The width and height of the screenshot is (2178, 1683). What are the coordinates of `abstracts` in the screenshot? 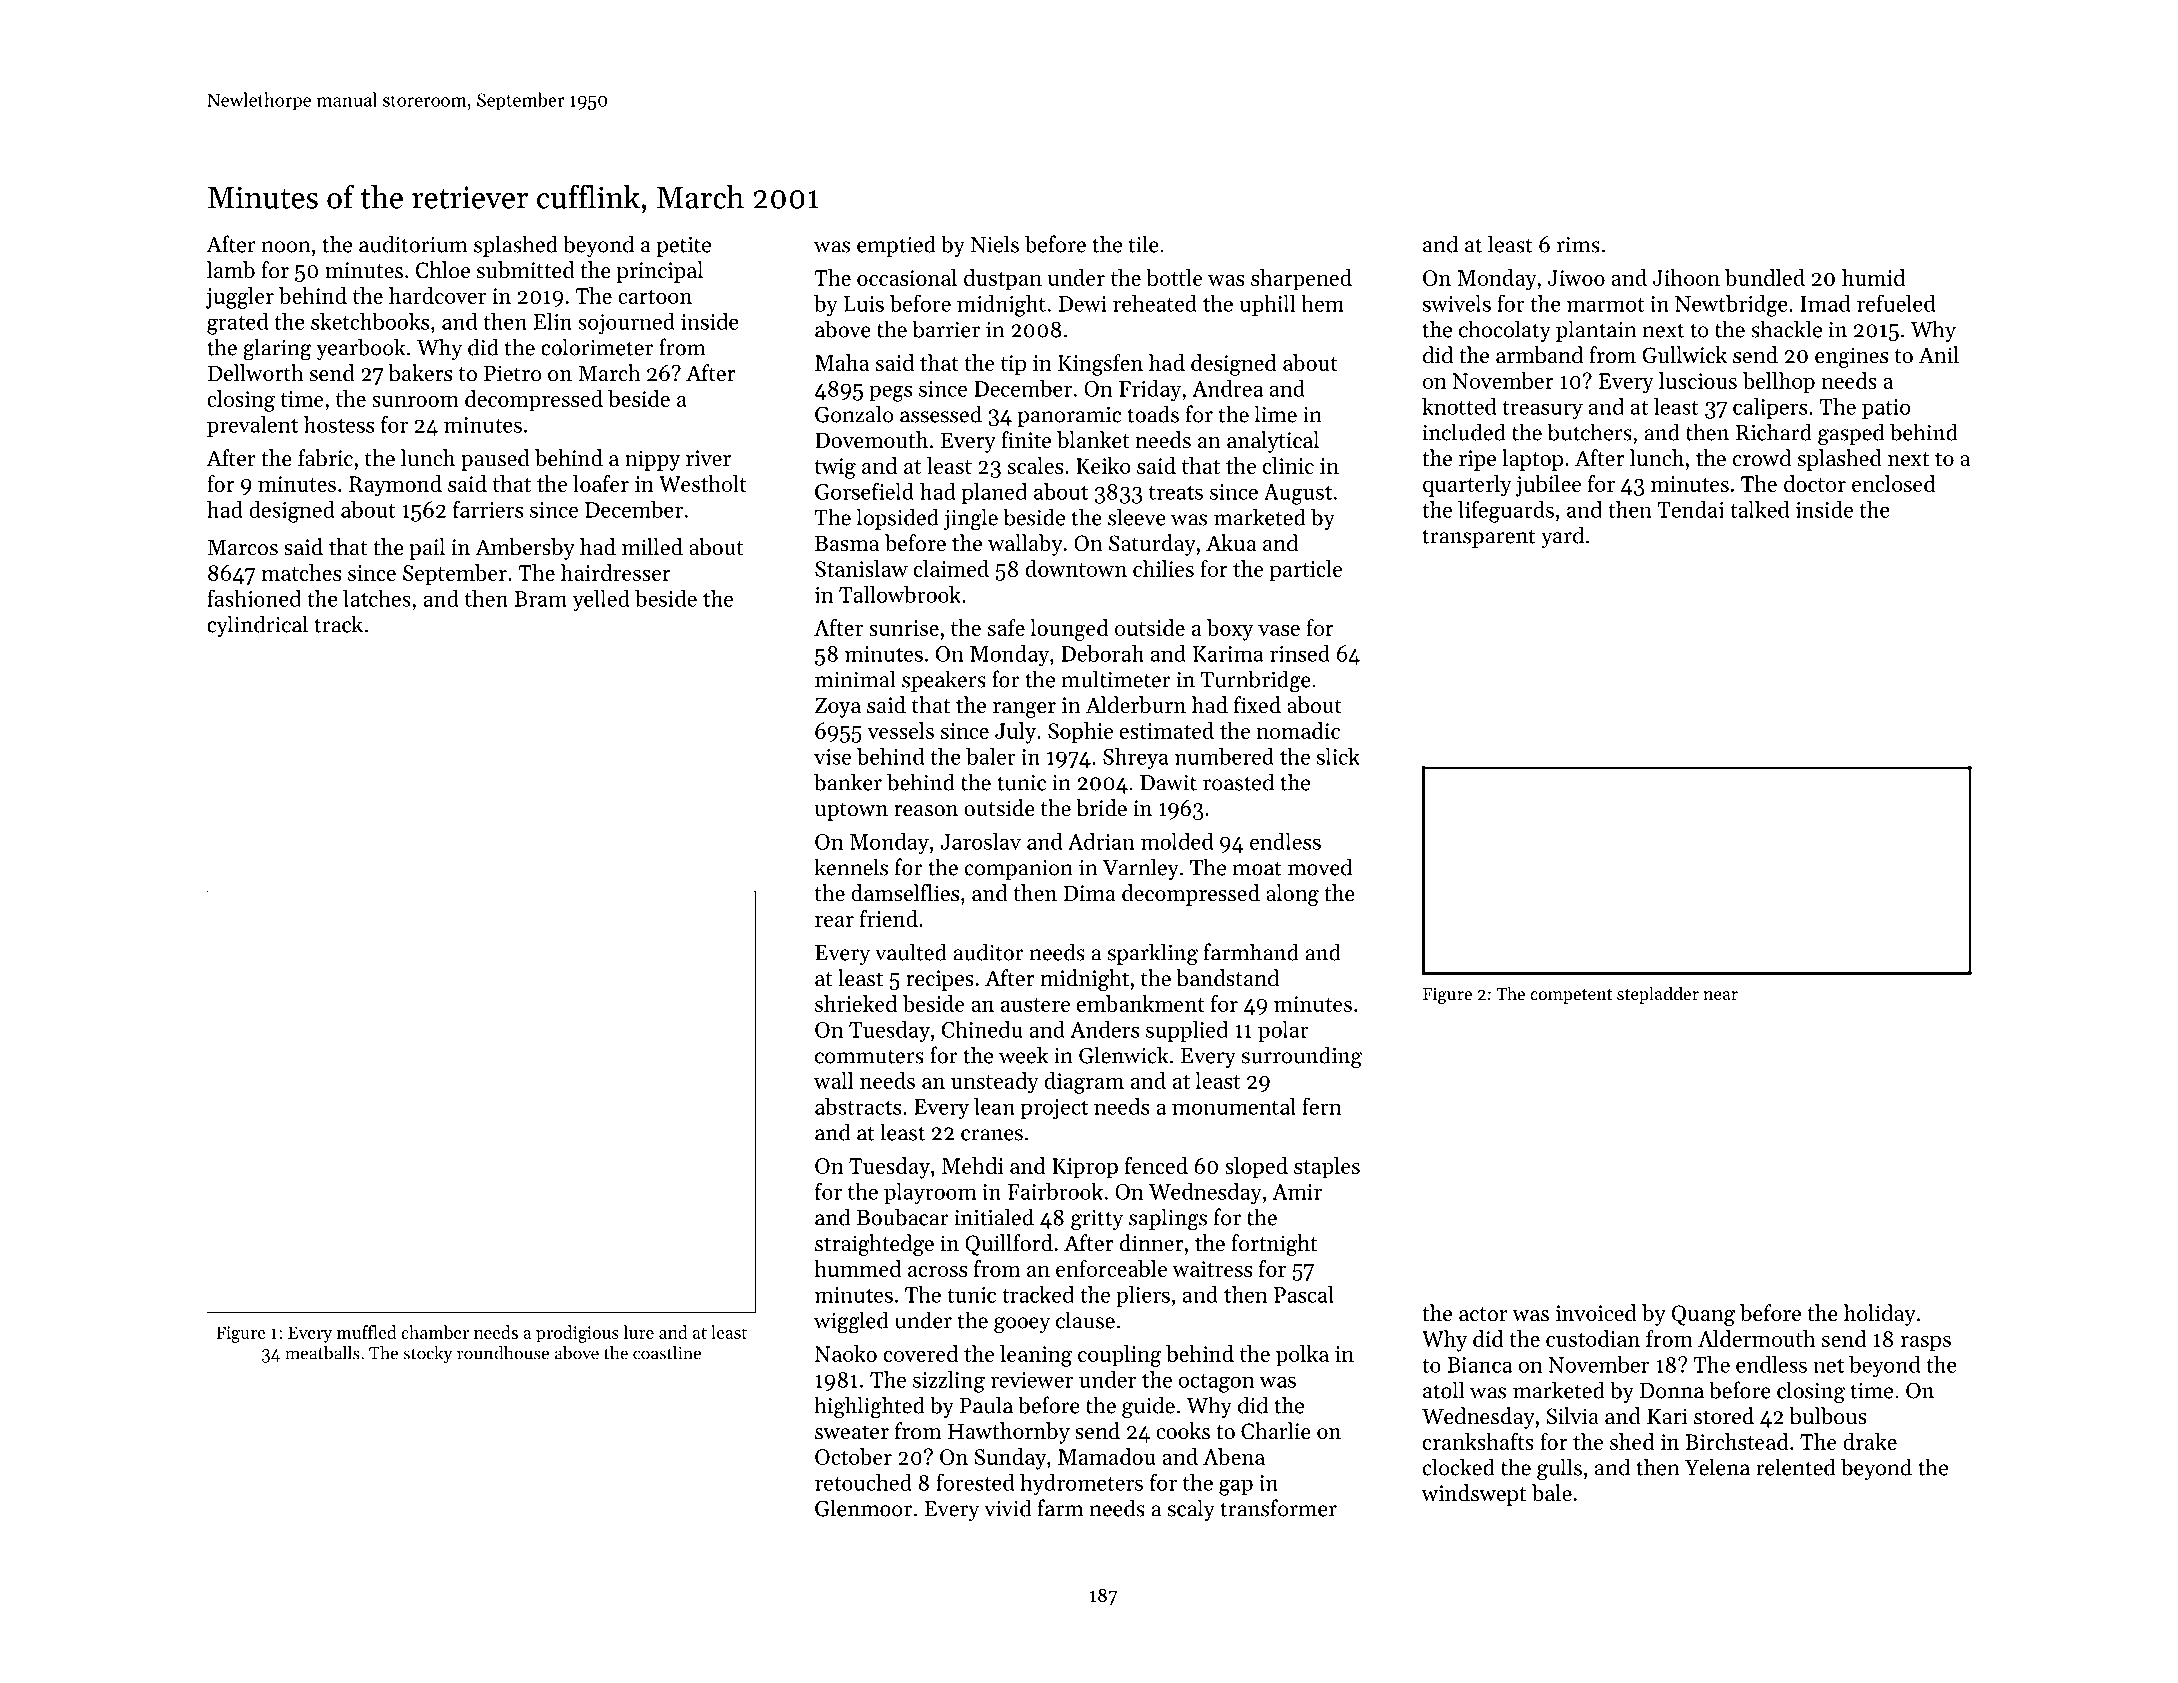 It's located at (858, 1106).
